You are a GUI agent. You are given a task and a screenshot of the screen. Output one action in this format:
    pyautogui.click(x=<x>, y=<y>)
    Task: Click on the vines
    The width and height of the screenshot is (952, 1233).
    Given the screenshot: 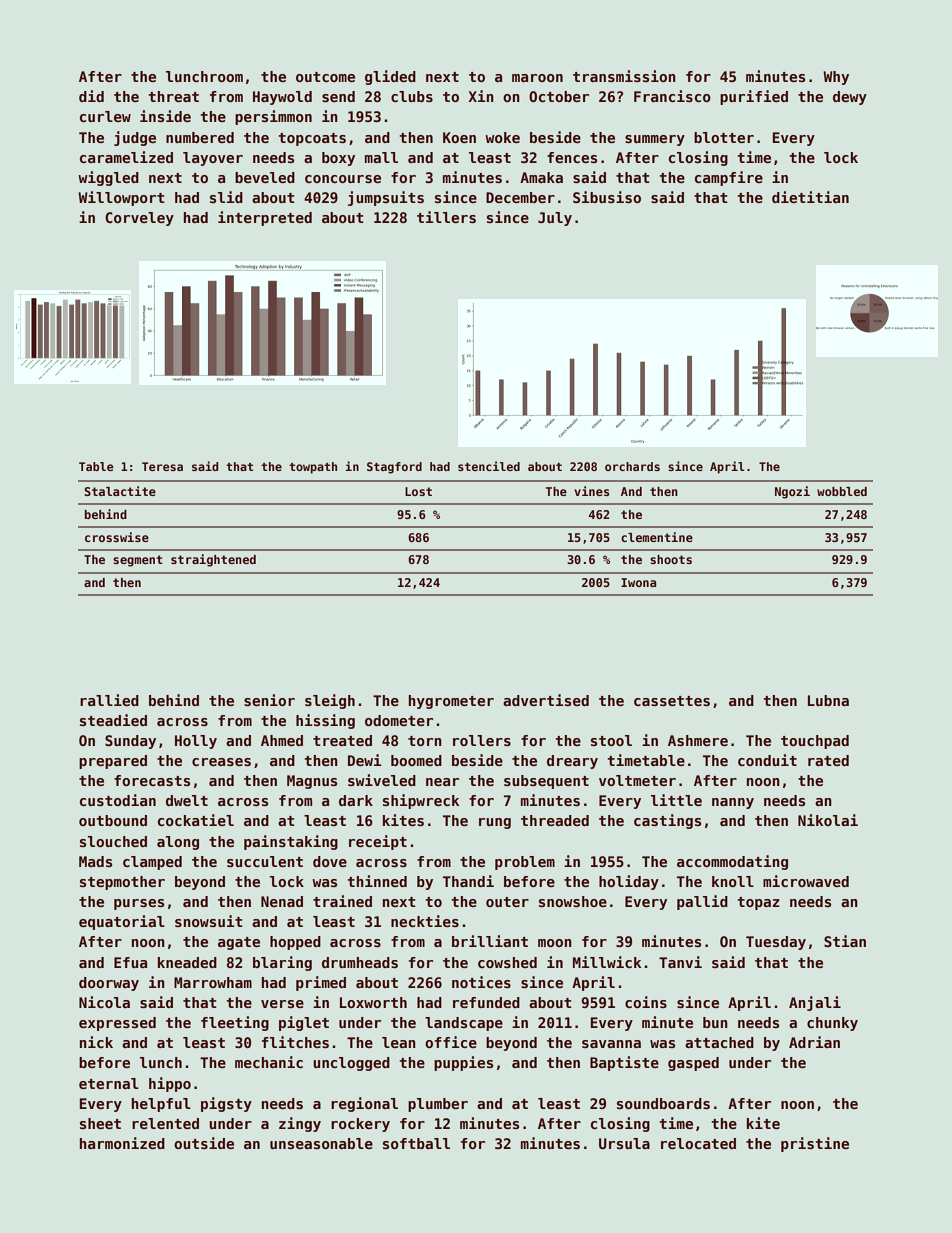 What is the action you would take?
    pyautogui.click(x=592, y=491)
